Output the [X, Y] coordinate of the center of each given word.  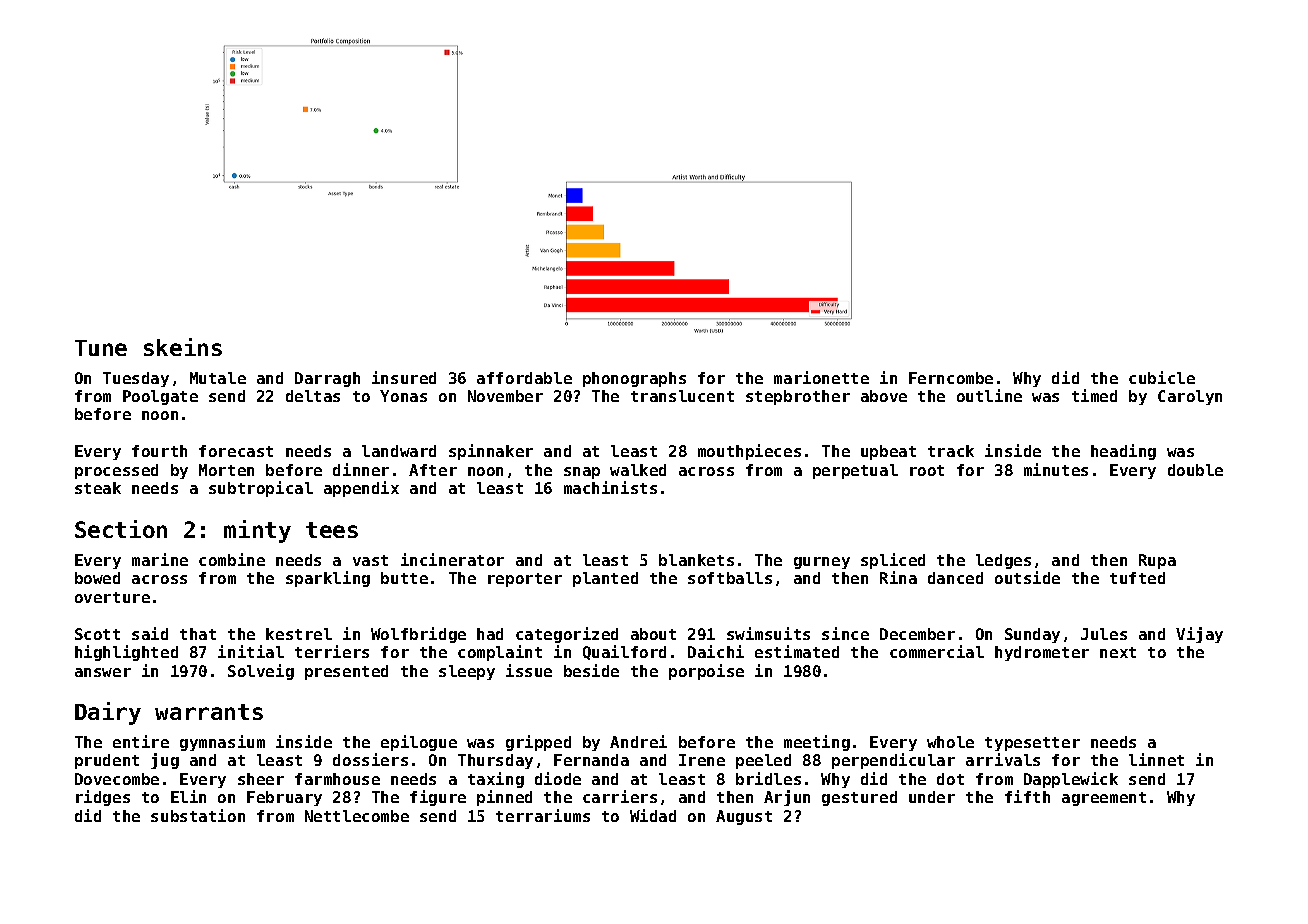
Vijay [1199, 635]
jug [165, 761]
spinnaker [491, 452]
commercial [937, 651]
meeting [817, 743]
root [927, 470]
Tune [101, 348]
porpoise [706, 672]
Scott [97, 634]
